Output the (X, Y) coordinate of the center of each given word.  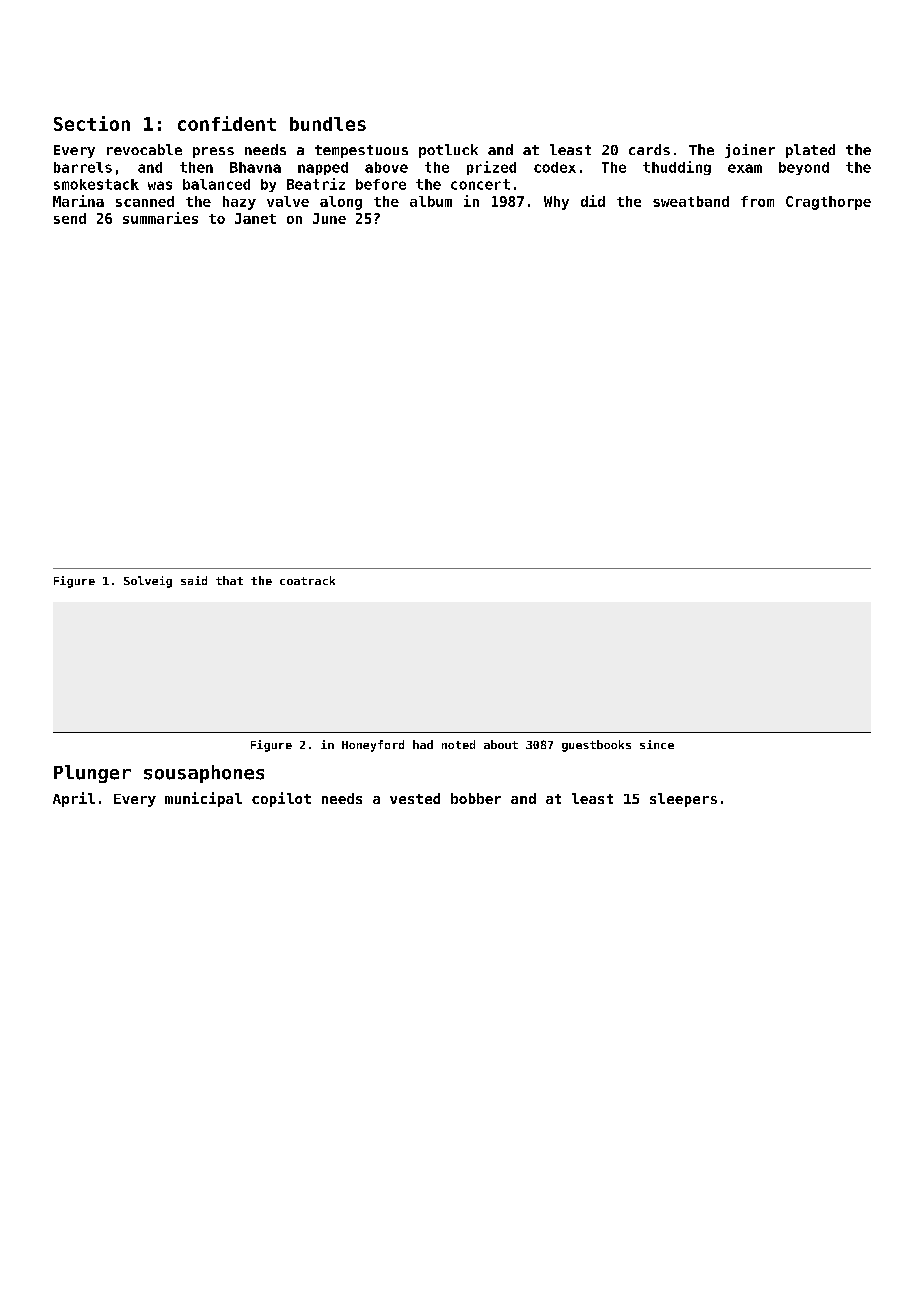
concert (480, 184)
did (593, 201)
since (657, 744)
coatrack (307, 580)
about (501, 744)
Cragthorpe (828, 203)
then (196, 167)
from (757, 201)
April (74, 799)
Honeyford (373, 746)
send (70, 218)
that (229, 580)
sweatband (691, 201)
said (194, 580)
